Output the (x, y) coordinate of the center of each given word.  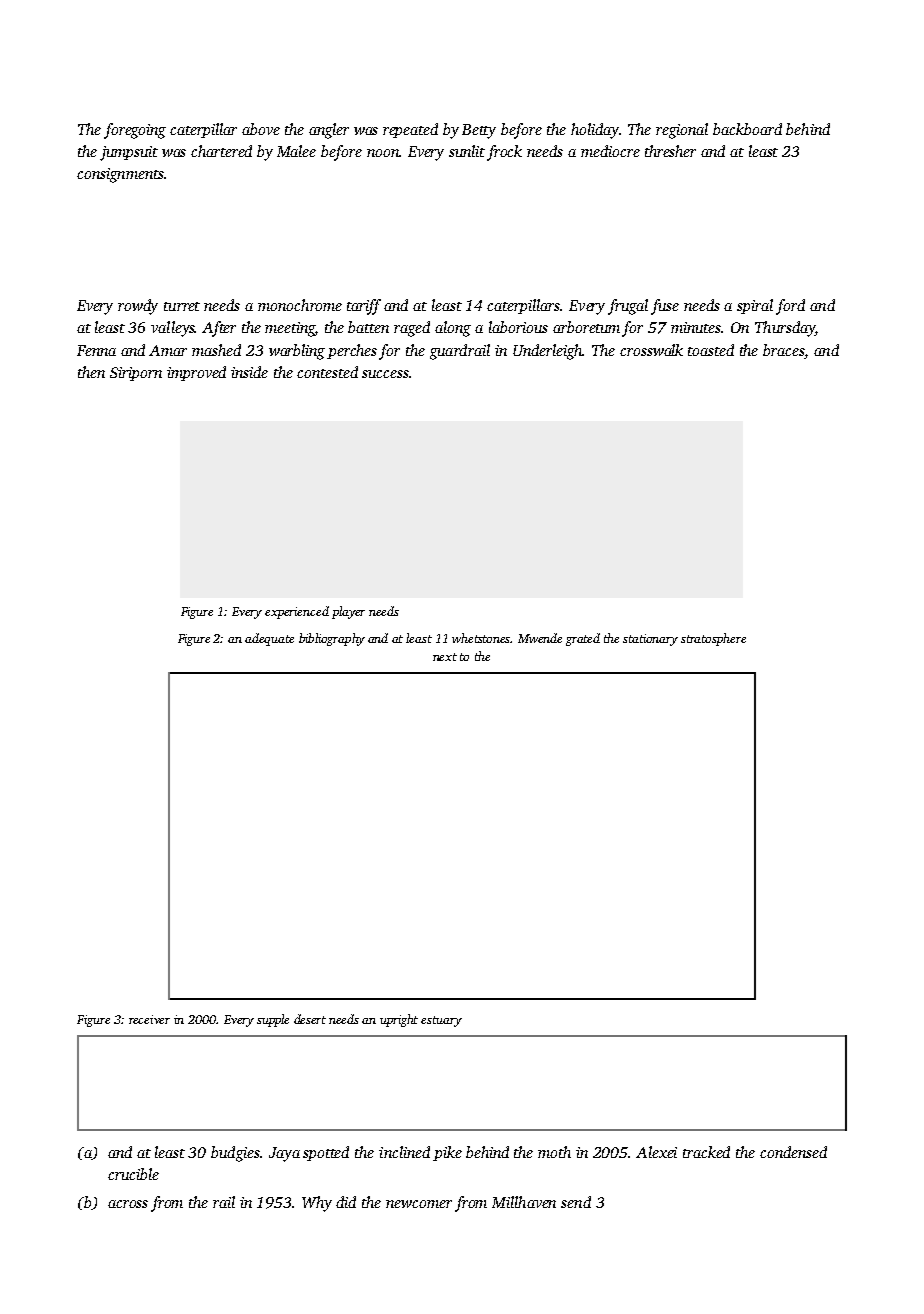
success (385, 374)
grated (583, 639)
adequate (269, 639)
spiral (755, 306)
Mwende (540, 638)
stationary (650, 640)
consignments (120, 175)
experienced (297, 612)
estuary (441, 1021)
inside (249, 372)
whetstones (481, 638)
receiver (149, 1019)
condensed (793, 1152)
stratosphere (713, 639)
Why (317, 1204)
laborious (518, 327)
